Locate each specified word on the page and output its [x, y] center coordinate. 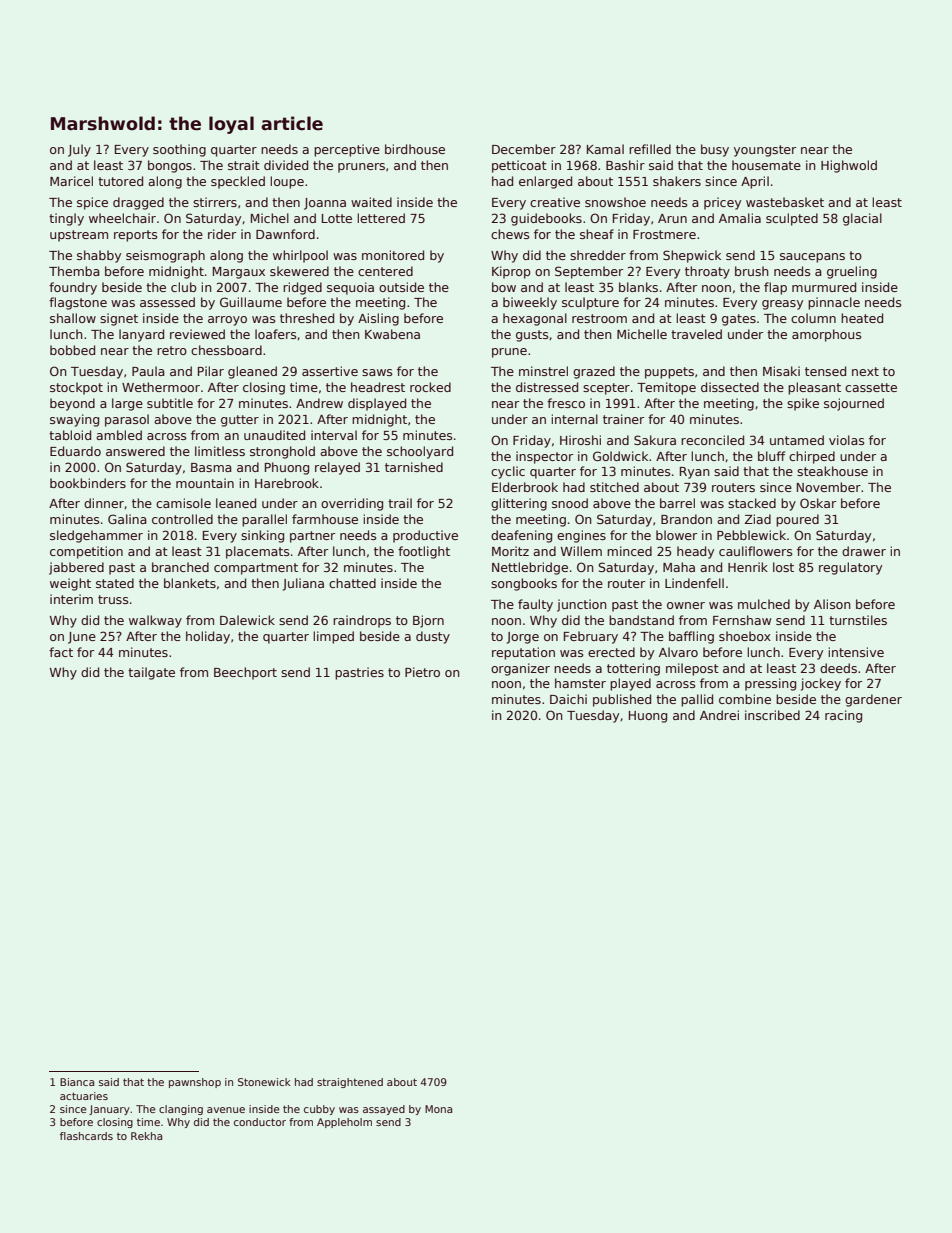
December [524, 149]
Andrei [719, 715]
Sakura [655, 440]
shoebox [745, 636]
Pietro [422, 672]
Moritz [510, 551]
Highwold [849, 166]
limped [333, 637]
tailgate [151, 673]
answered [135, 451]
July [79, 150]
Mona [438, 1109]
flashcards [86, 1136]
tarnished [414, 467]
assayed [384, 1110]
